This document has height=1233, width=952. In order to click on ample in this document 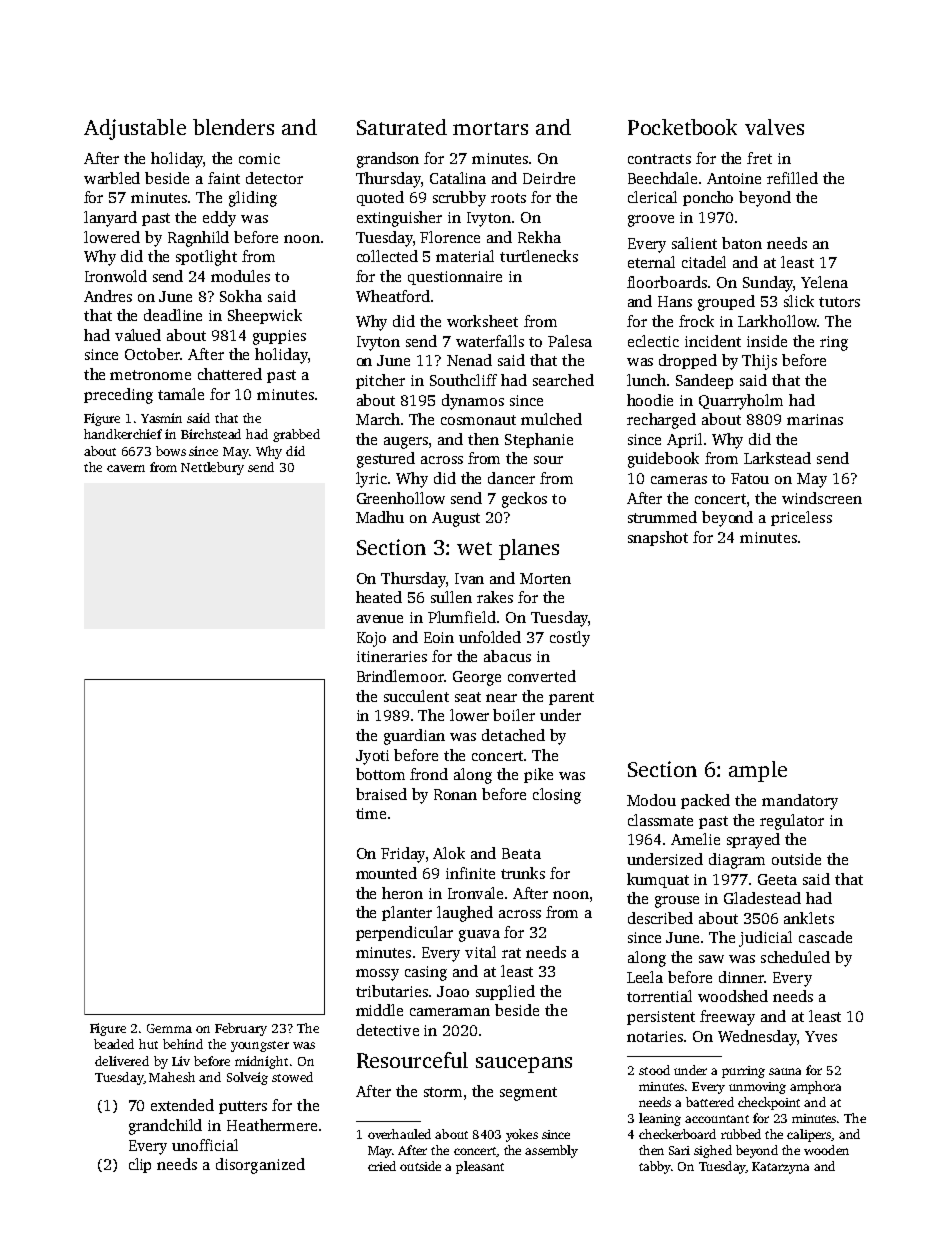, I will do `click(758, 771)`.
